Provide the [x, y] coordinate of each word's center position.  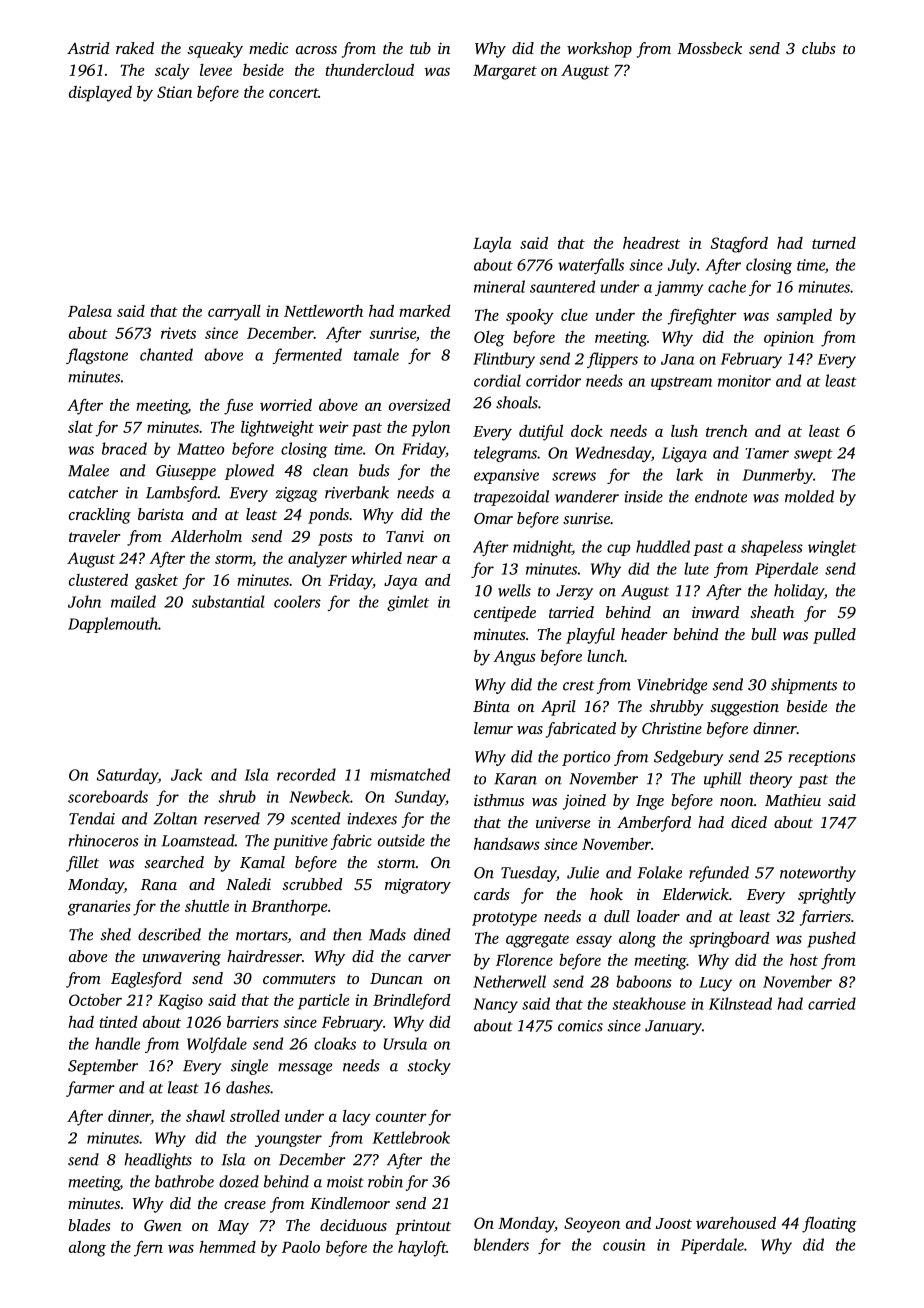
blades [89, 1225]
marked [424, 311]
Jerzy [574, 592]
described [169, 934]
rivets [178, 333]
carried [832, 1003]
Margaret [505, 72]
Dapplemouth [113, 625]
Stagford [739, 245]
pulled [834, 636]
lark [689, 474]
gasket [156, 582]
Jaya [400, 582]
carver [429, 958]
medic [268, 48]
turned [834, 243]
